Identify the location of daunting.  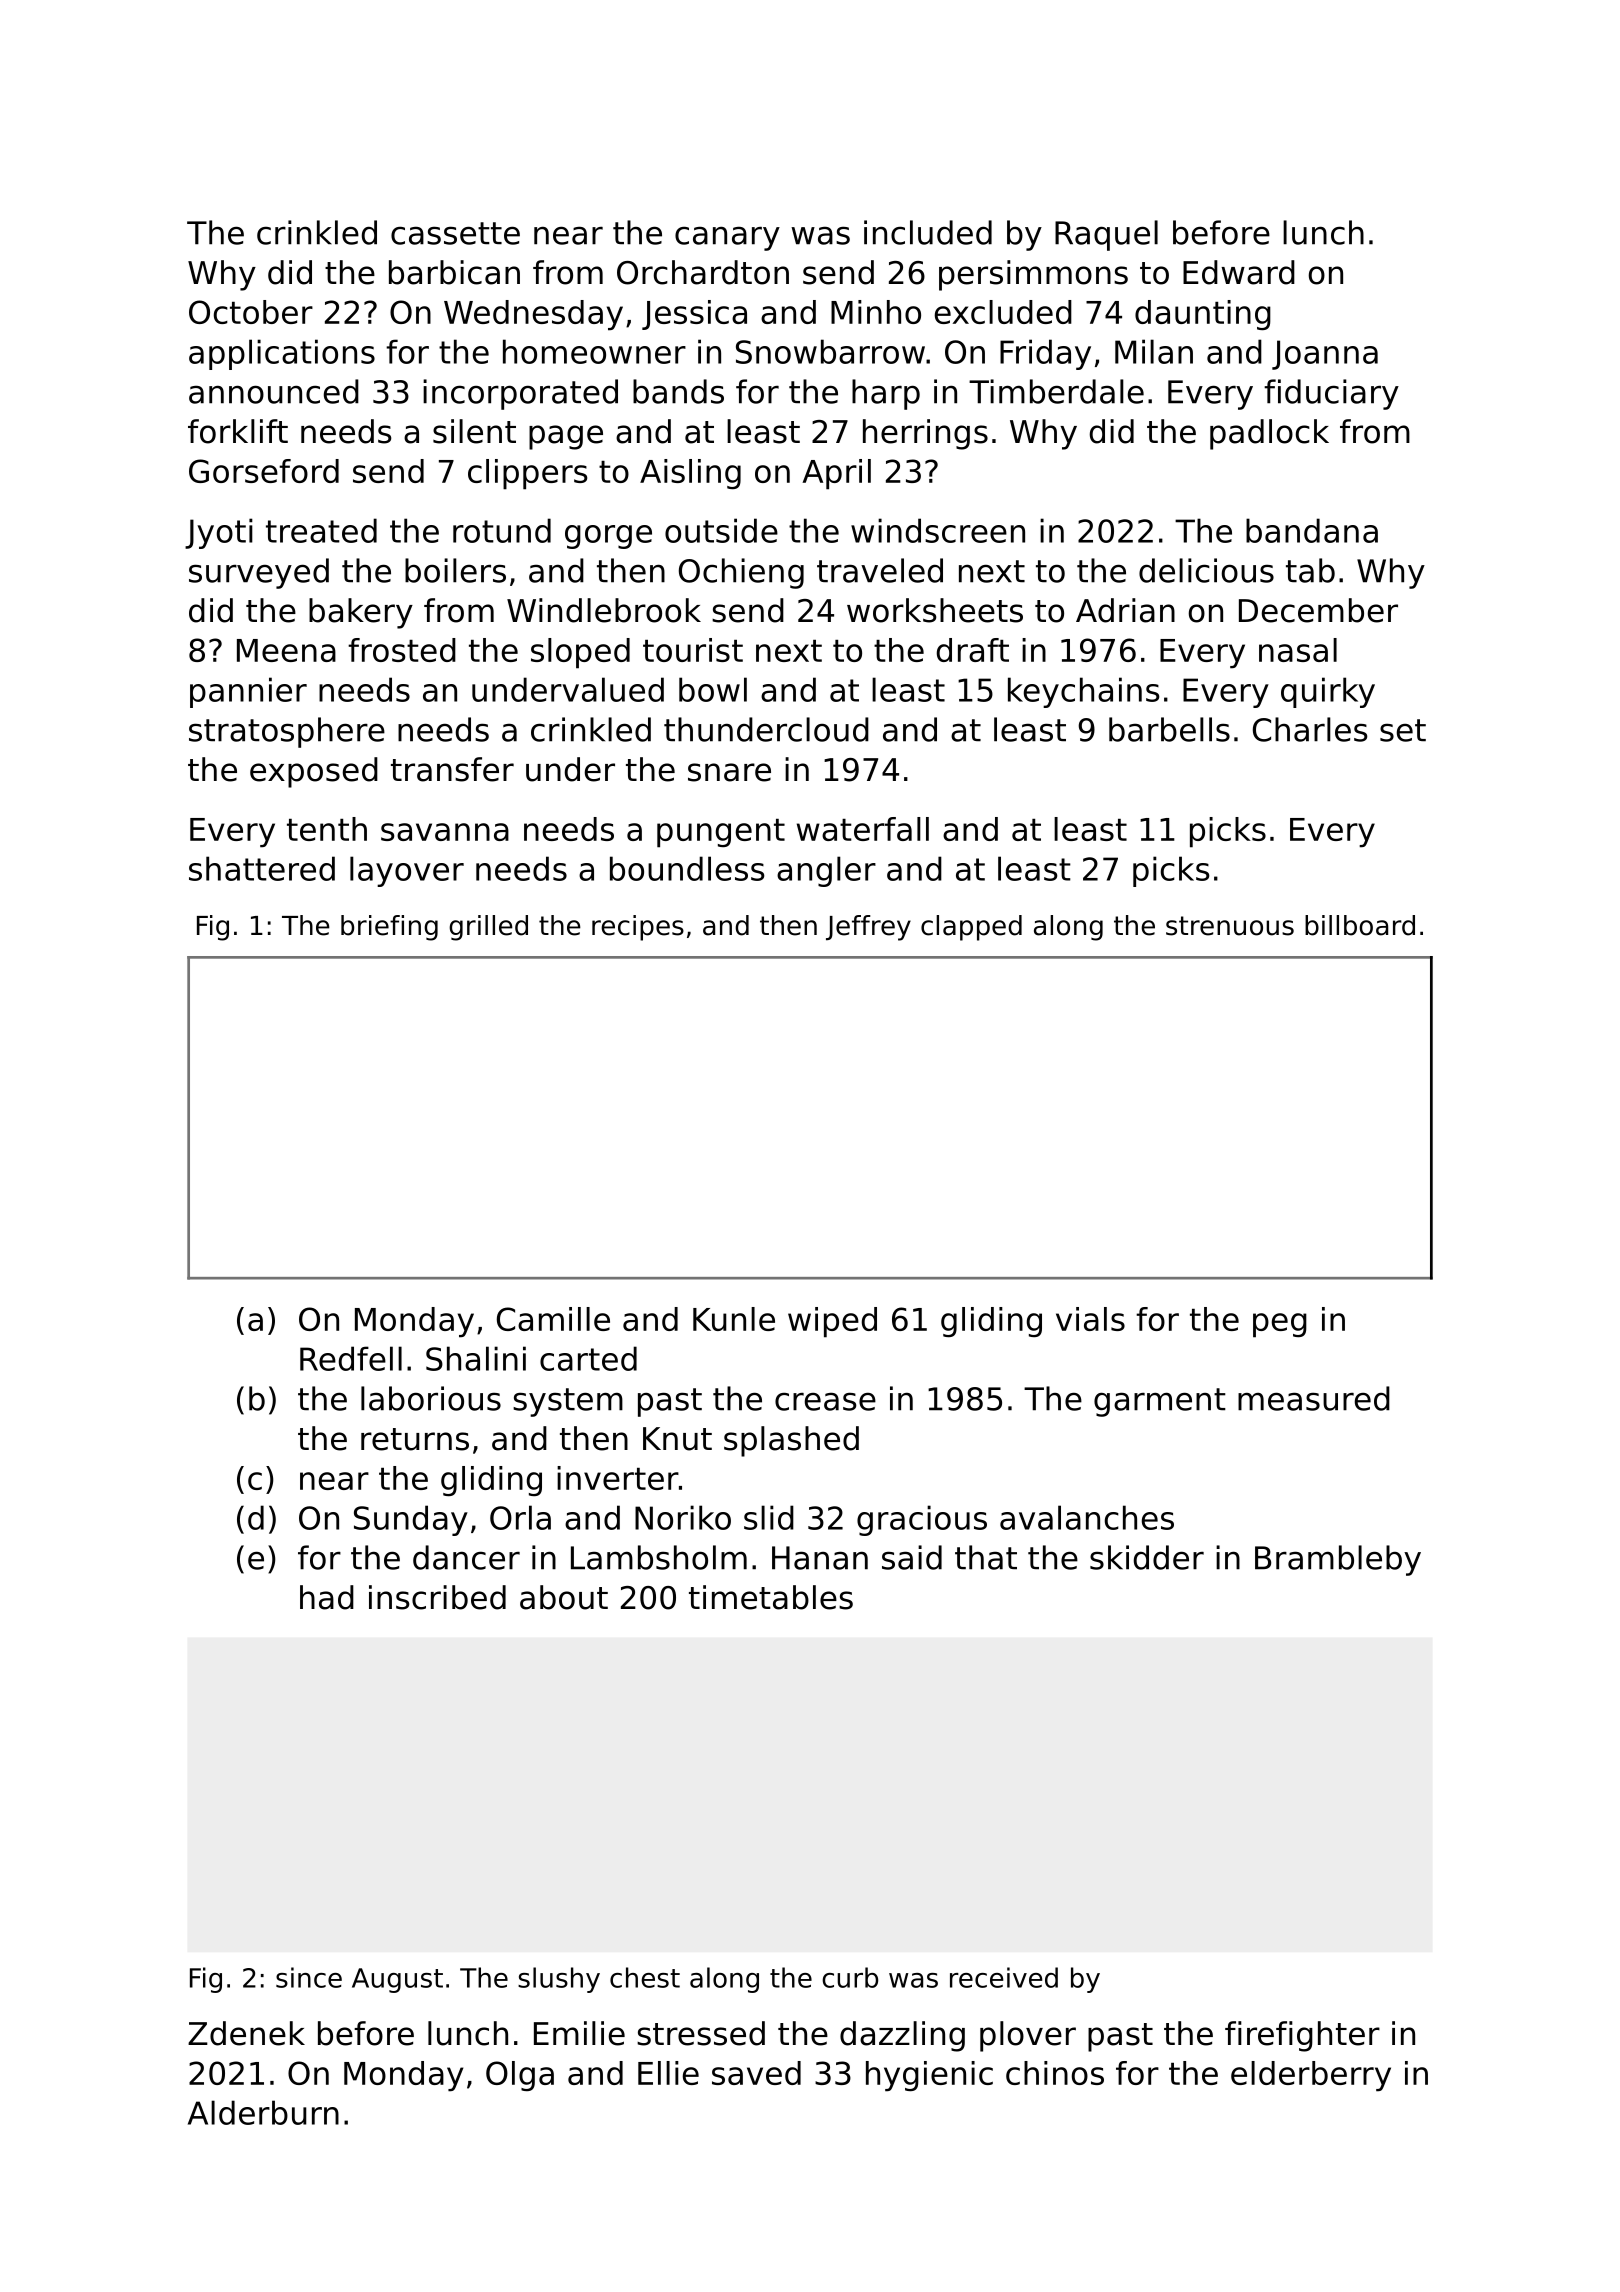
(1203, 315).
